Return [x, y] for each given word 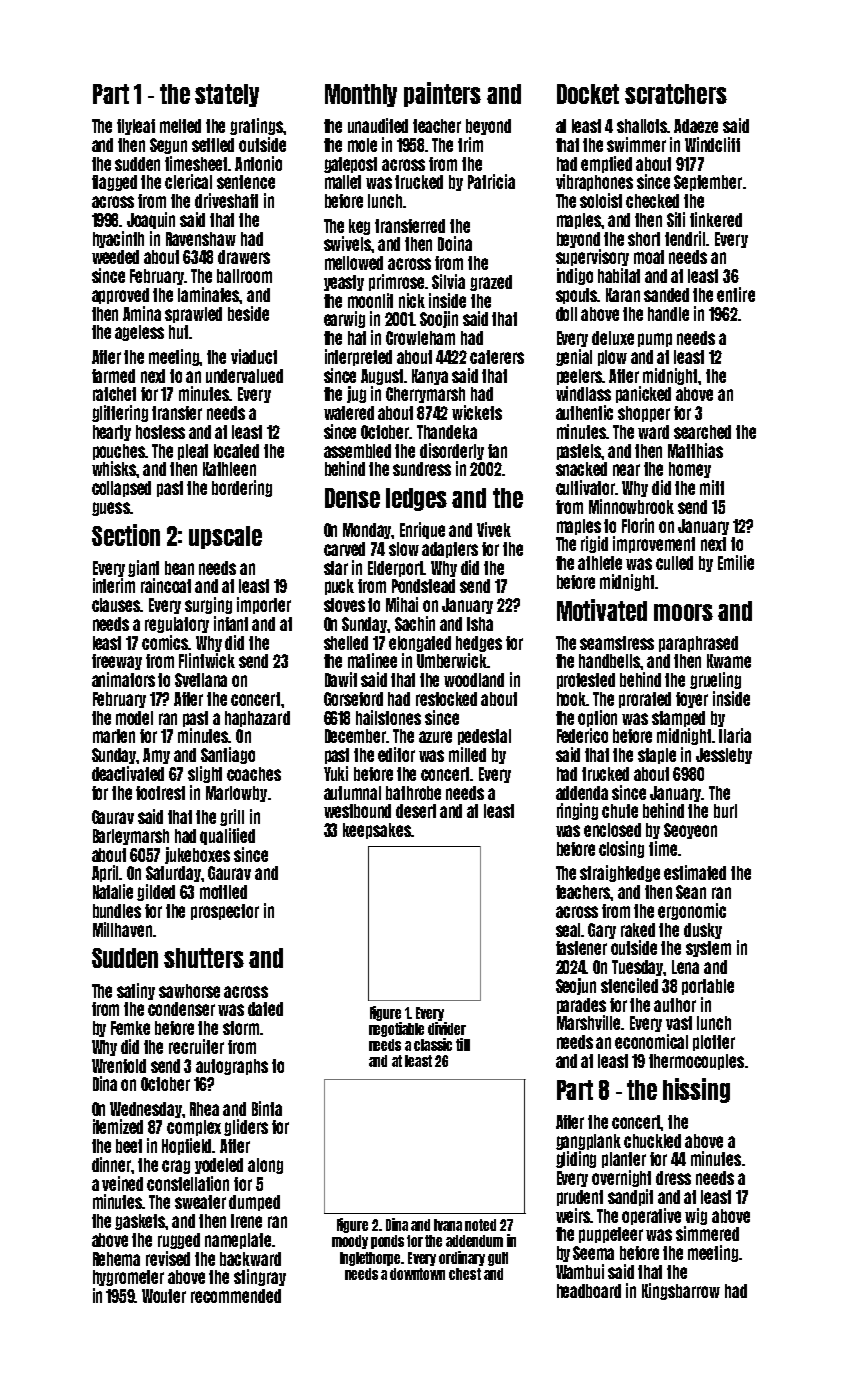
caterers [497, 357]
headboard [589, 1291]
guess [111, 509]
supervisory [592, 257]
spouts [577, 296]
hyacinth [118, 239]
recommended [236, 1296]
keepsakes [377, 831]
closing [621, 849]
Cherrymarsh [425, 395]
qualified [227, 836]
